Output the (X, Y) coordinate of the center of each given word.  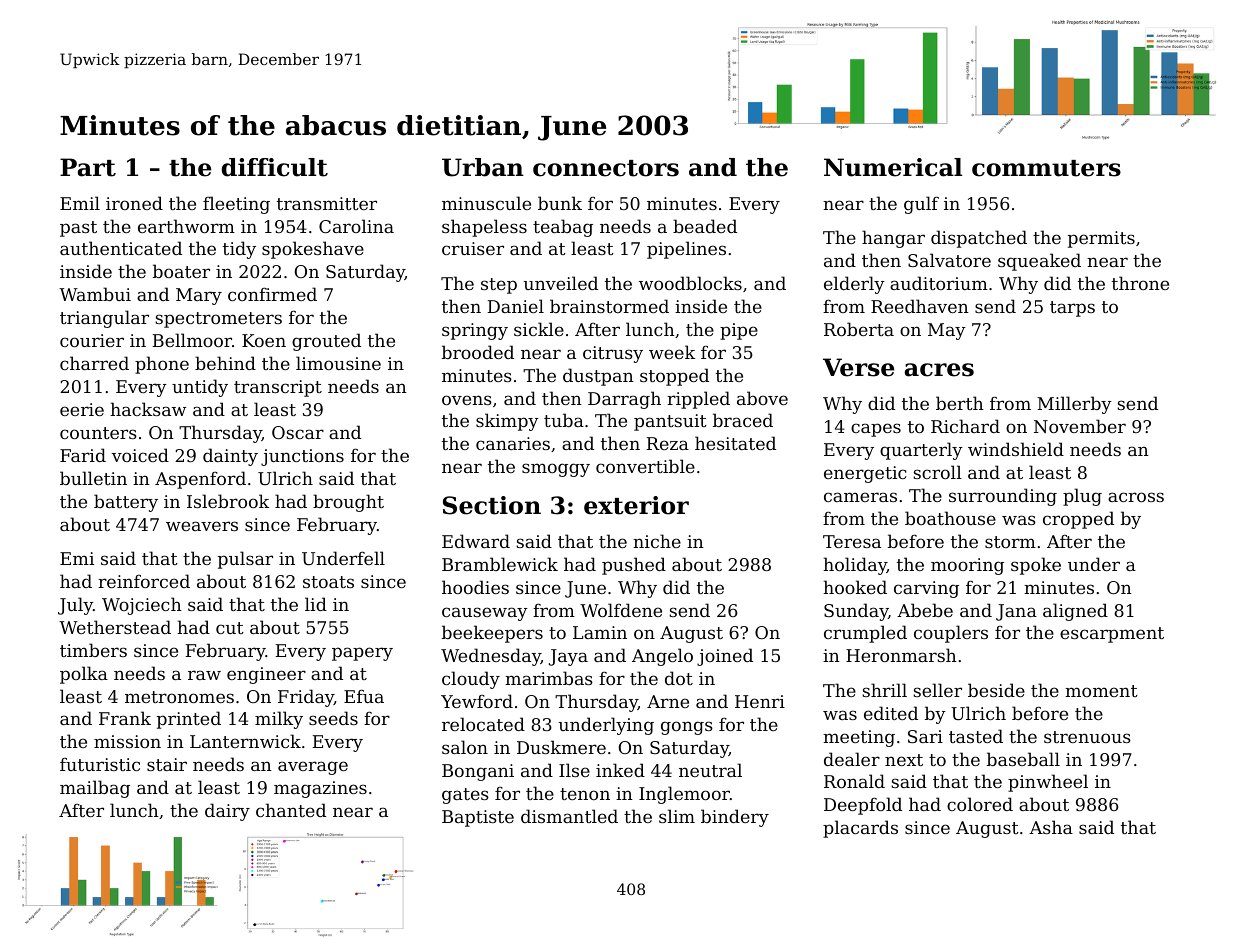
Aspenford (200, 480)
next (904, 760)
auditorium (939, 283)
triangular (104, 319)
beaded (705, 226)
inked (620, 770)
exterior (636, 505)
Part (88, 167)
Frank (125, 718)
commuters (1046, 168)
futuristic (100, 764)
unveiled (561, 283)
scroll (937, 472)
